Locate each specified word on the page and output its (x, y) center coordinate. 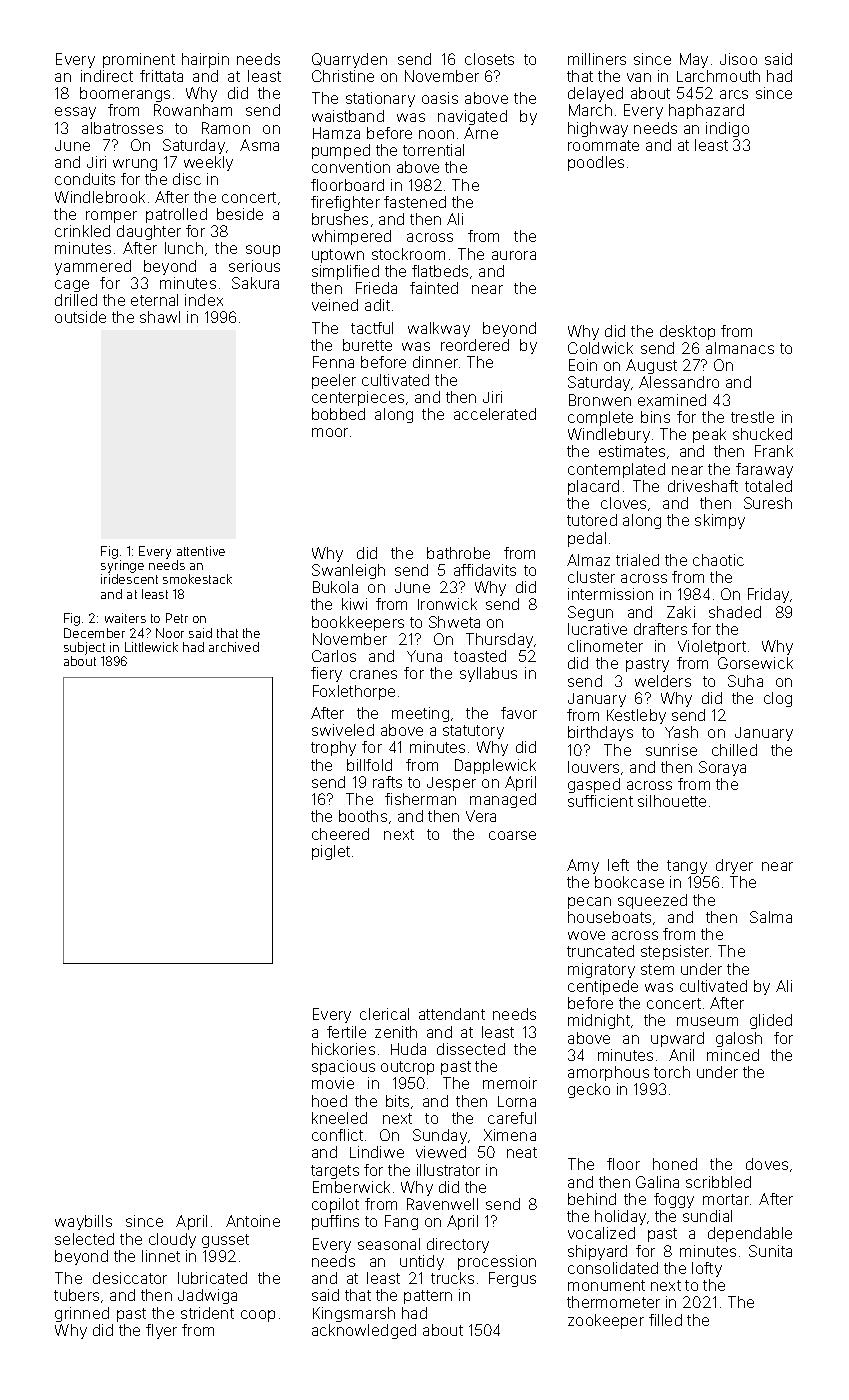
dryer (734, 866)
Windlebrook (100, 197)
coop (258, 1316)
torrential (433, 150)
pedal (587, 539)
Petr (177, 618)
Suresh (768, 503)
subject (84, 648)
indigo (727, 129)
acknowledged (364, 1331)
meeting (420, 714)
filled (665, 1320)
